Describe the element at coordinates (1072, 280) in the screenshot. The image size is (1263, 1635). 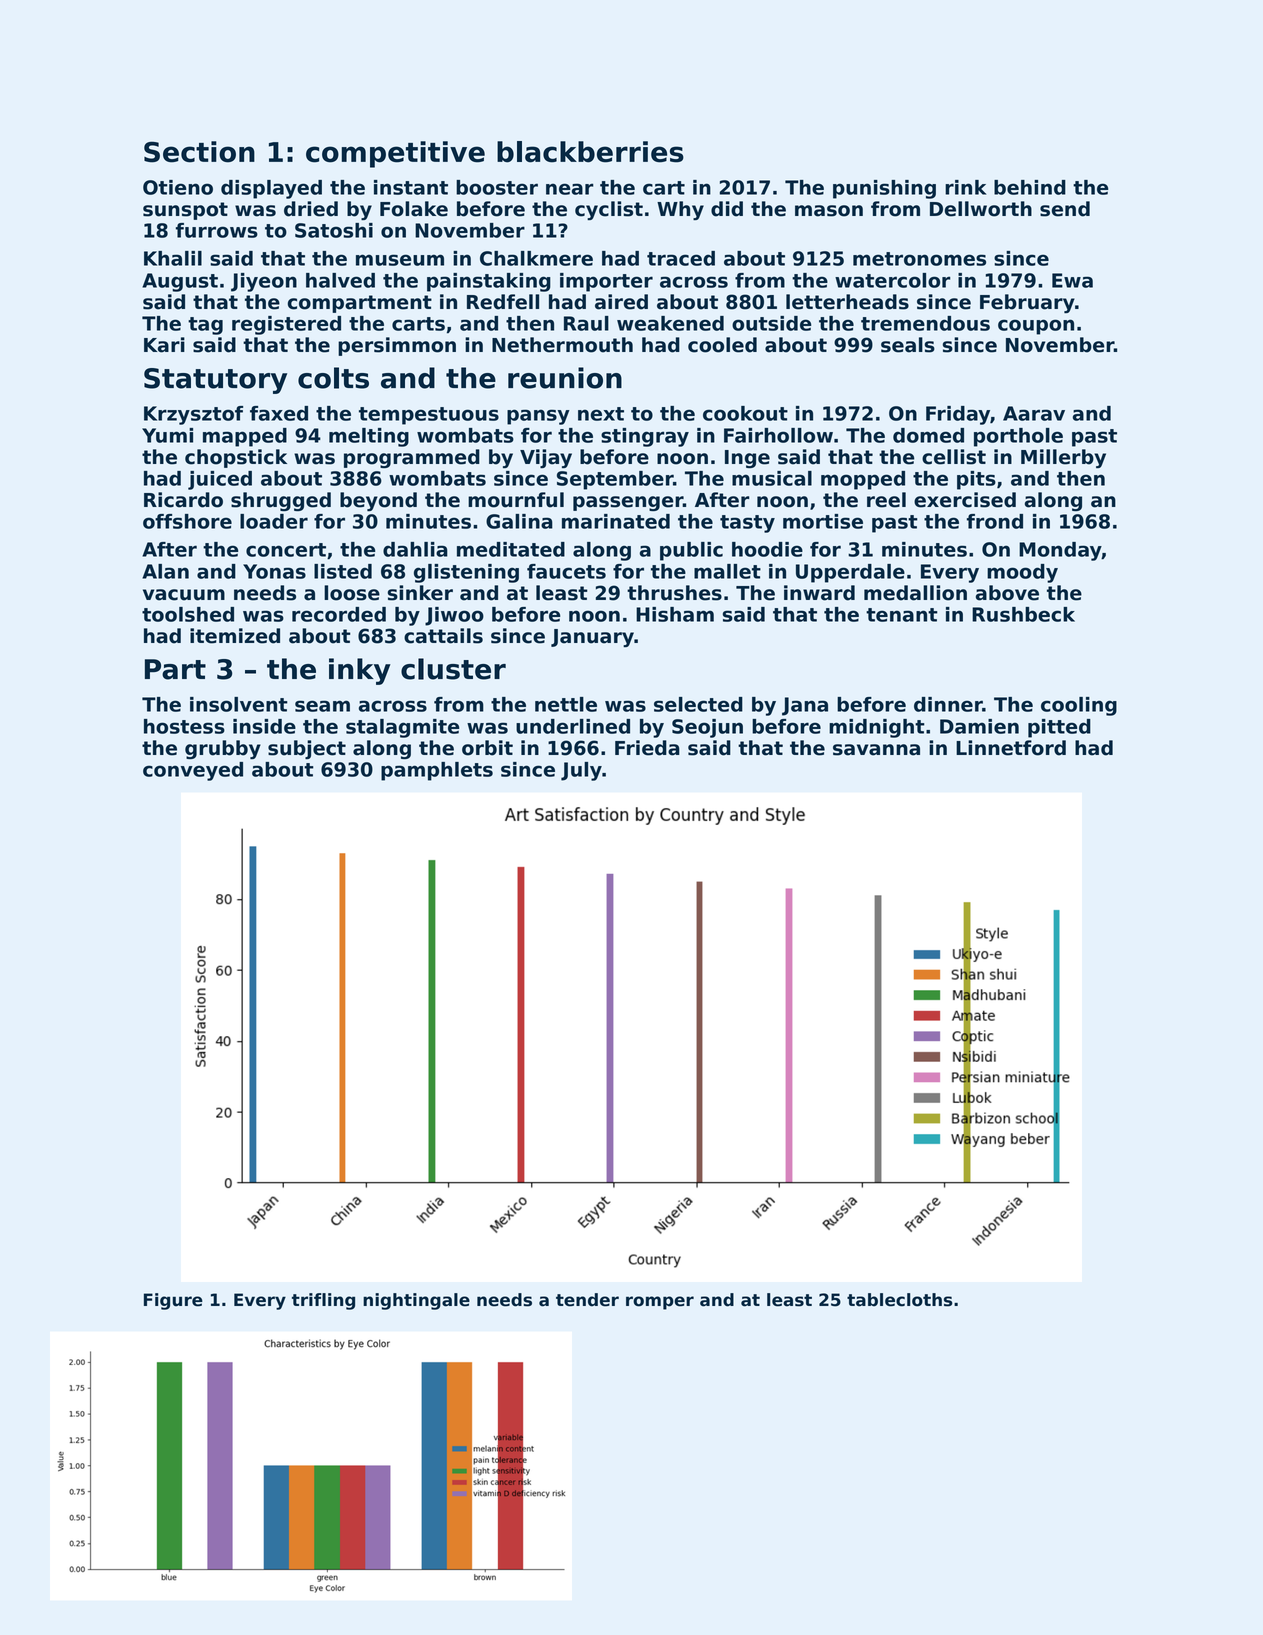
I see `Ewa` at that location.
